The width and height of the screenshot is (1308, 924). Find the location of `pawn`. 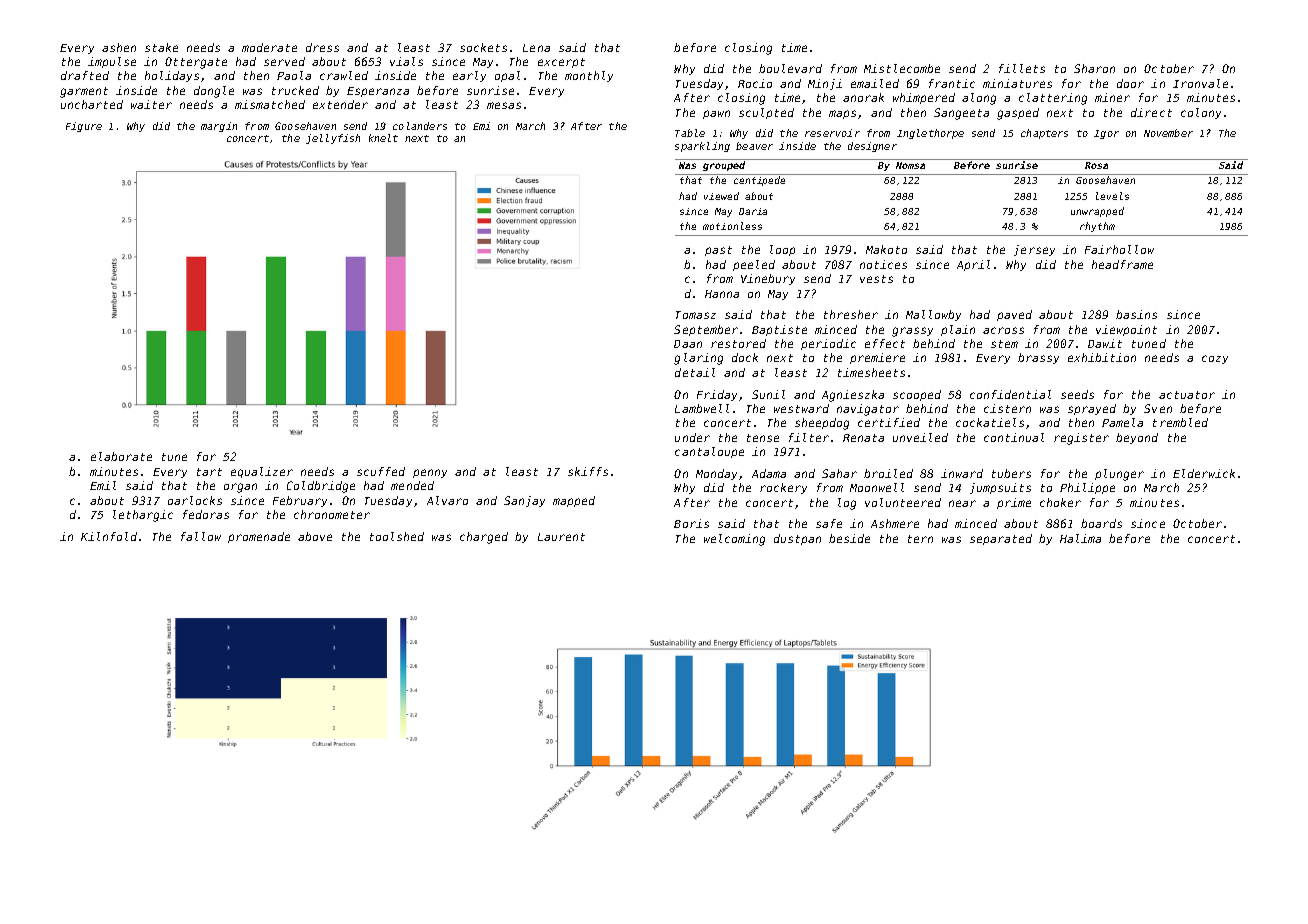

pawn is located at coordinates (716, 114).
